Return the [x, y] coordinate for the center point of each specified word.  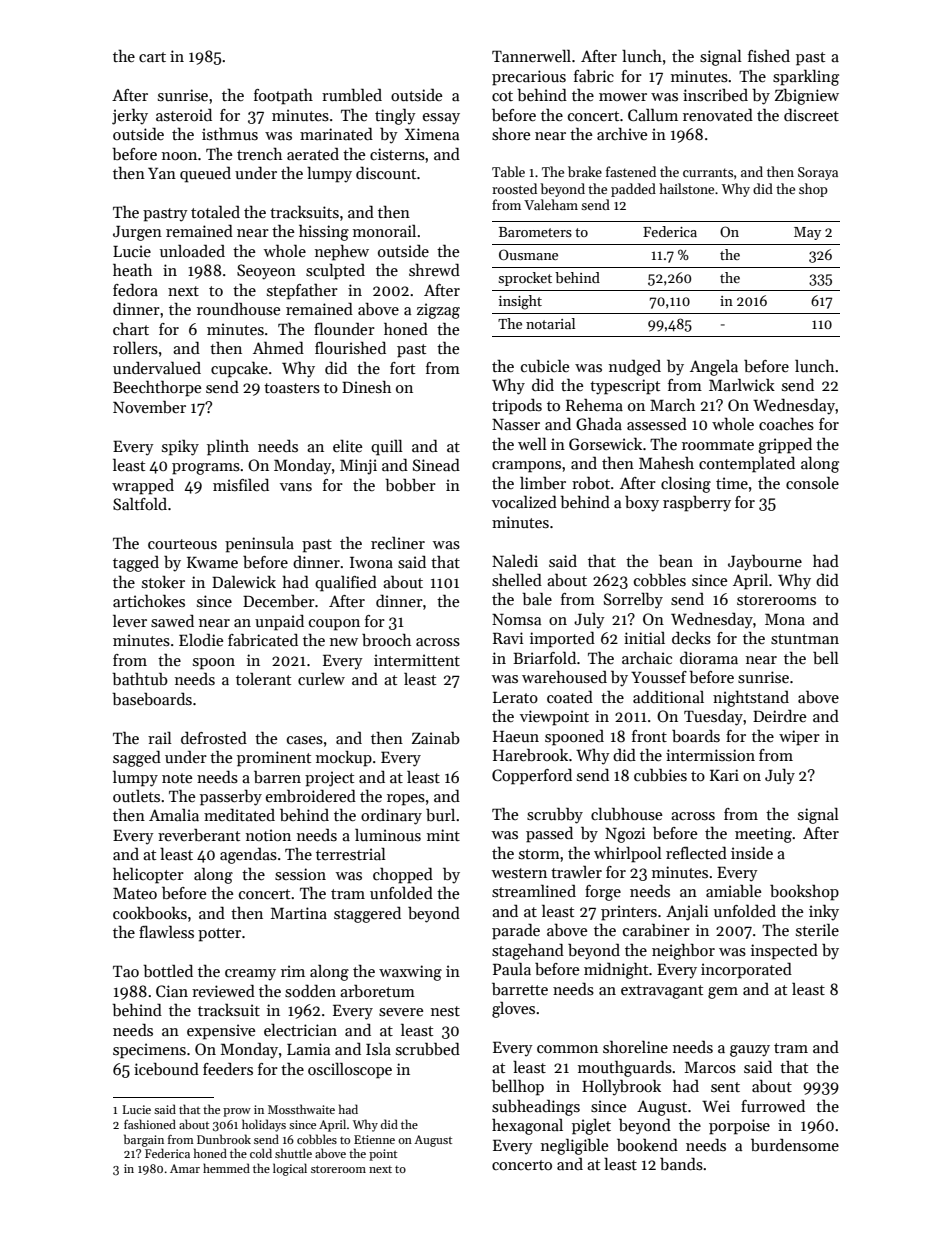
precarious [529, 78]
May [807, 233]
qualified [346, 584]
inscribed [715, 95]
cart [152, 57]
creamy [250, 975]
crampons [526, 467]
